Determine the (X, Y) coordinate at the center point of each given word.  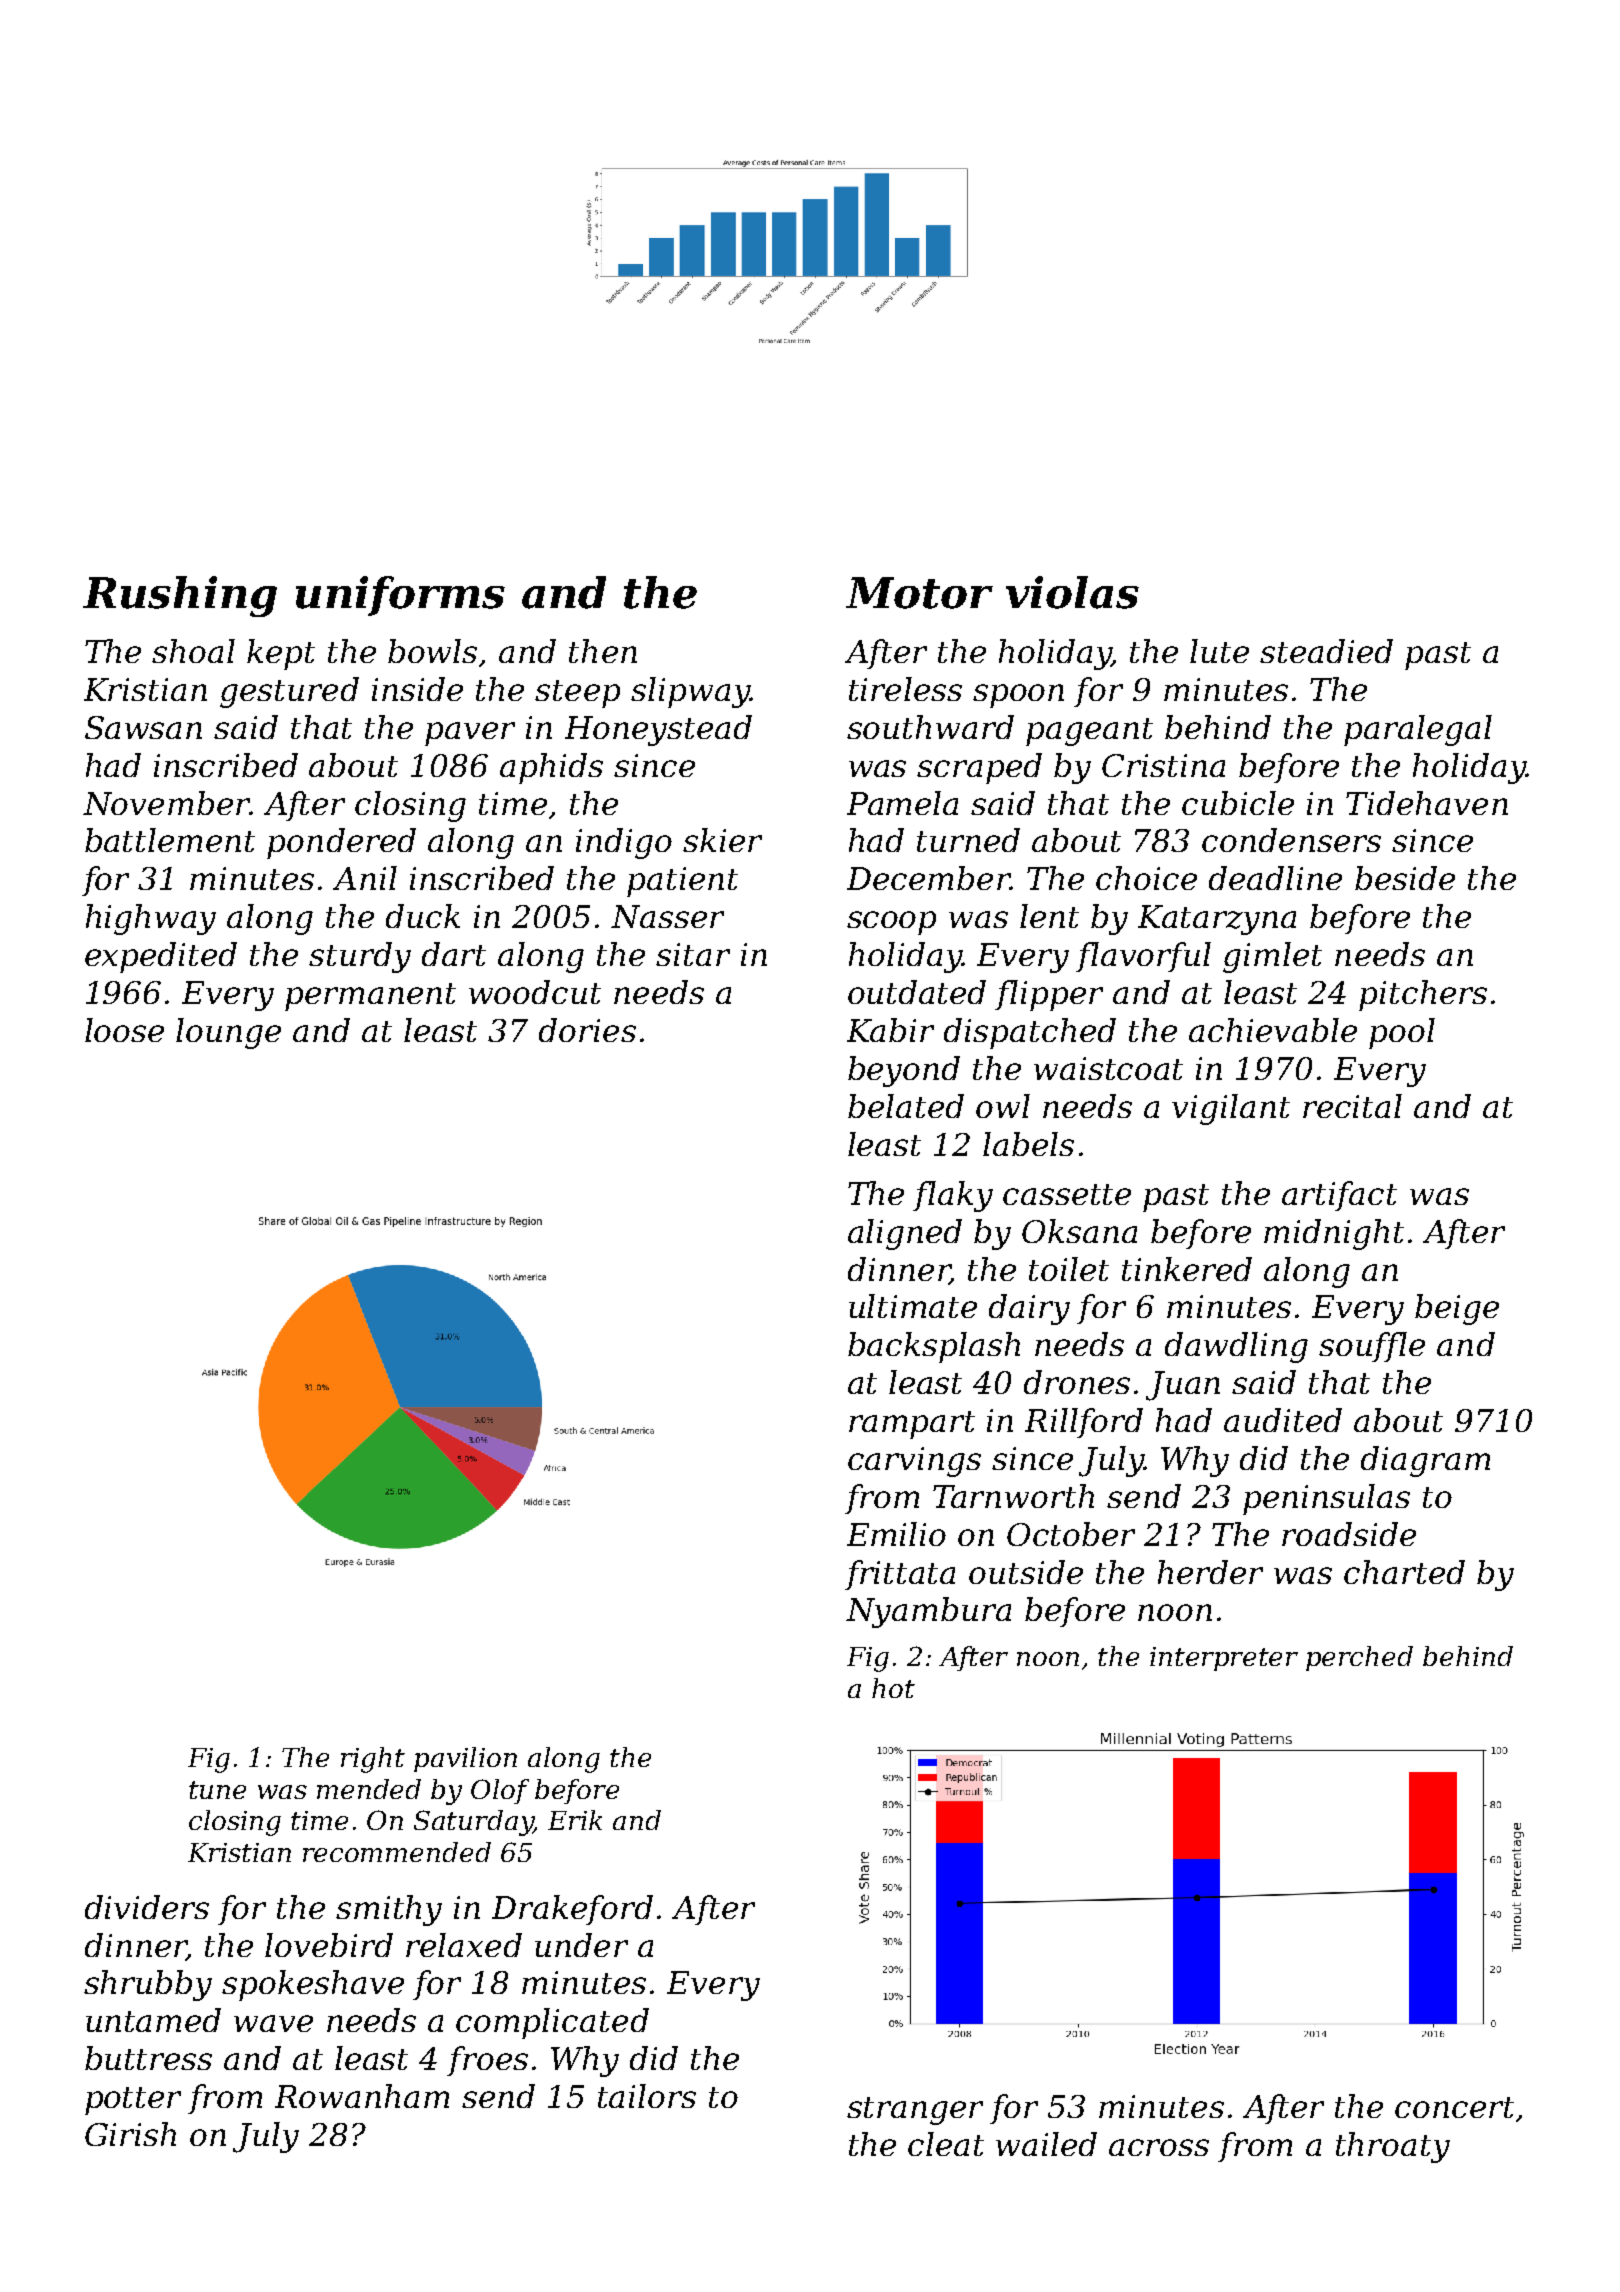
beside (1405, 878)
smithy (389, 1910)
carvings (914, 1462)
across (1159, 2147)
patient (682, 882)
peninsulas (1326, 1499)
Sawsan (143, 727)
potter (133, 2101)
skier (722, 840)
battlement (170, 840)
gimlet (1272, 957)
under (581, 1945)
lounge (228, 1033)
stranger (915, 2111)
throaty (1393, 2147)
